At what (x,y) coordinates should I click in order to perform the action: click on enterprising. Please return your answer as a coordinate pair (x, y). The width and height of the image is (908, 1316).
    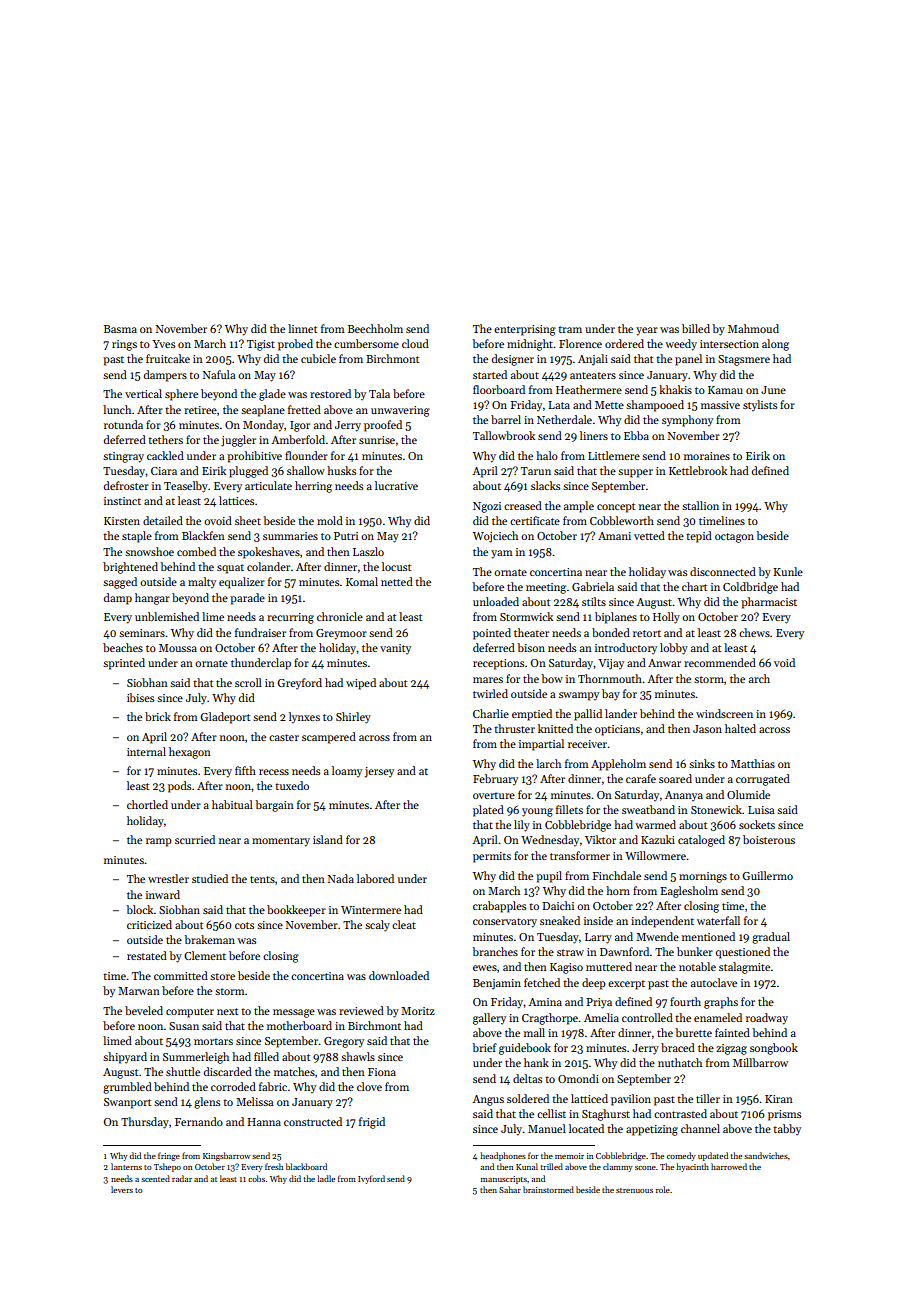
    Looking at the image, I should click on (525, 330).
